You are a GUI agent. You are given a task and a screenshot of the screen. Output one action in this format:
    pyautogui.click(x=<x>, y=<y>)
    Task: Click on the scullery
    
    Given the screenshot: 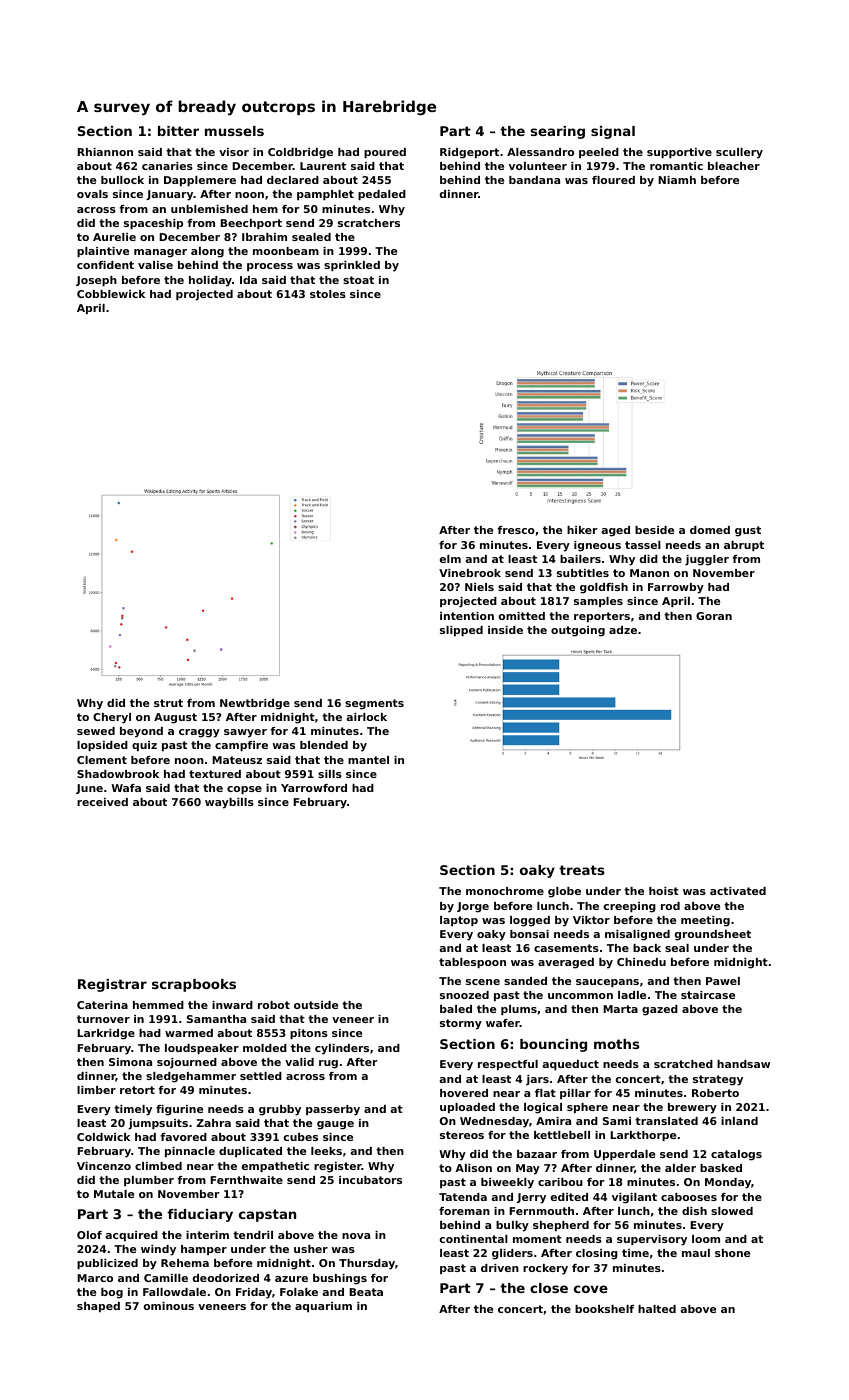 What is the action you would take?
    pyautogui.click(x=739, y=153)
